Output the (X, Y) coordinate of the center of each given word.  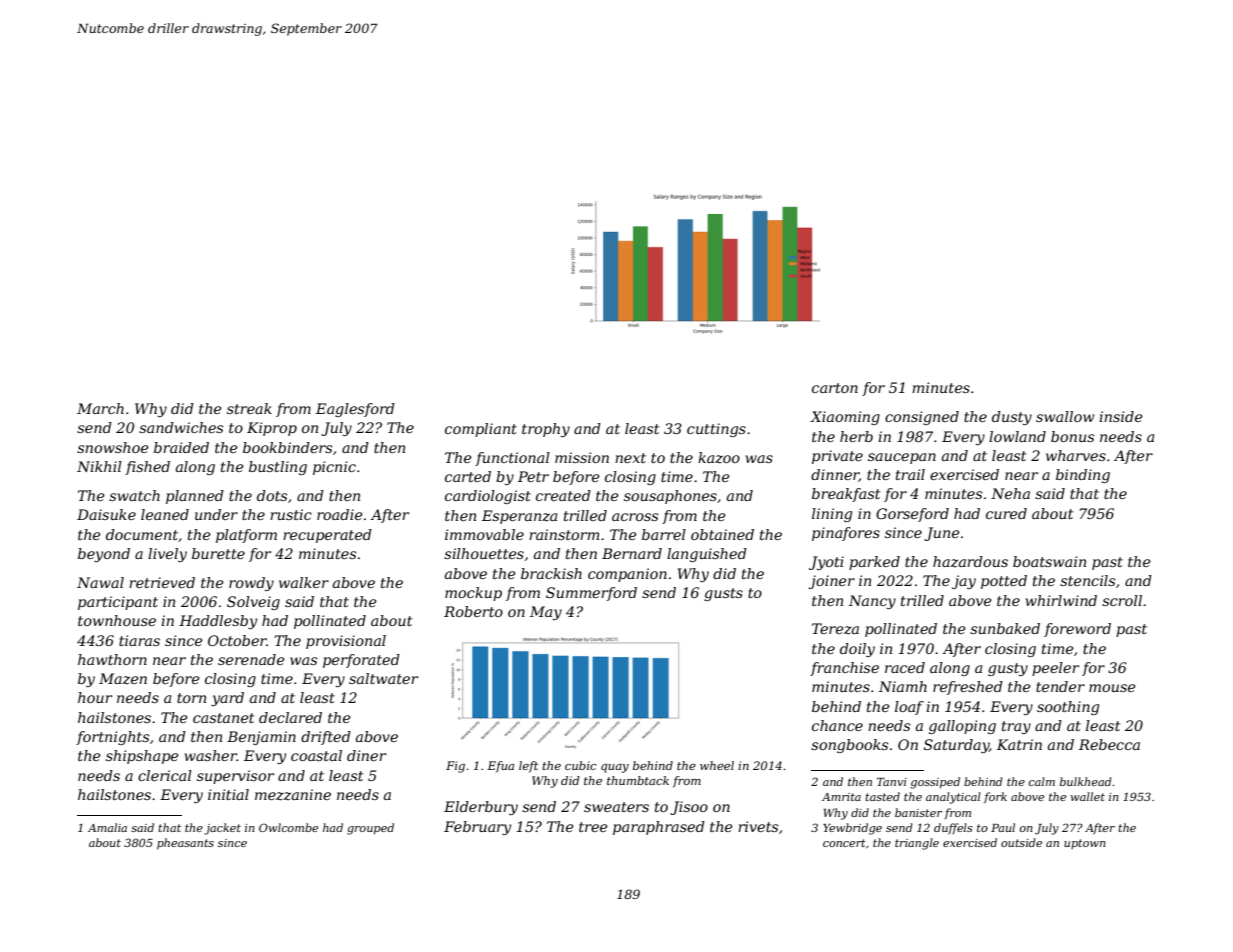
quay (615, 768)
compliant (481, 430)
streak (249, 408)
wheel (717, 765)
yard (227, 699)
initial (228, 794)
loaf (909, 708)
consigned (922, 418)
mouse (1112, 688)
